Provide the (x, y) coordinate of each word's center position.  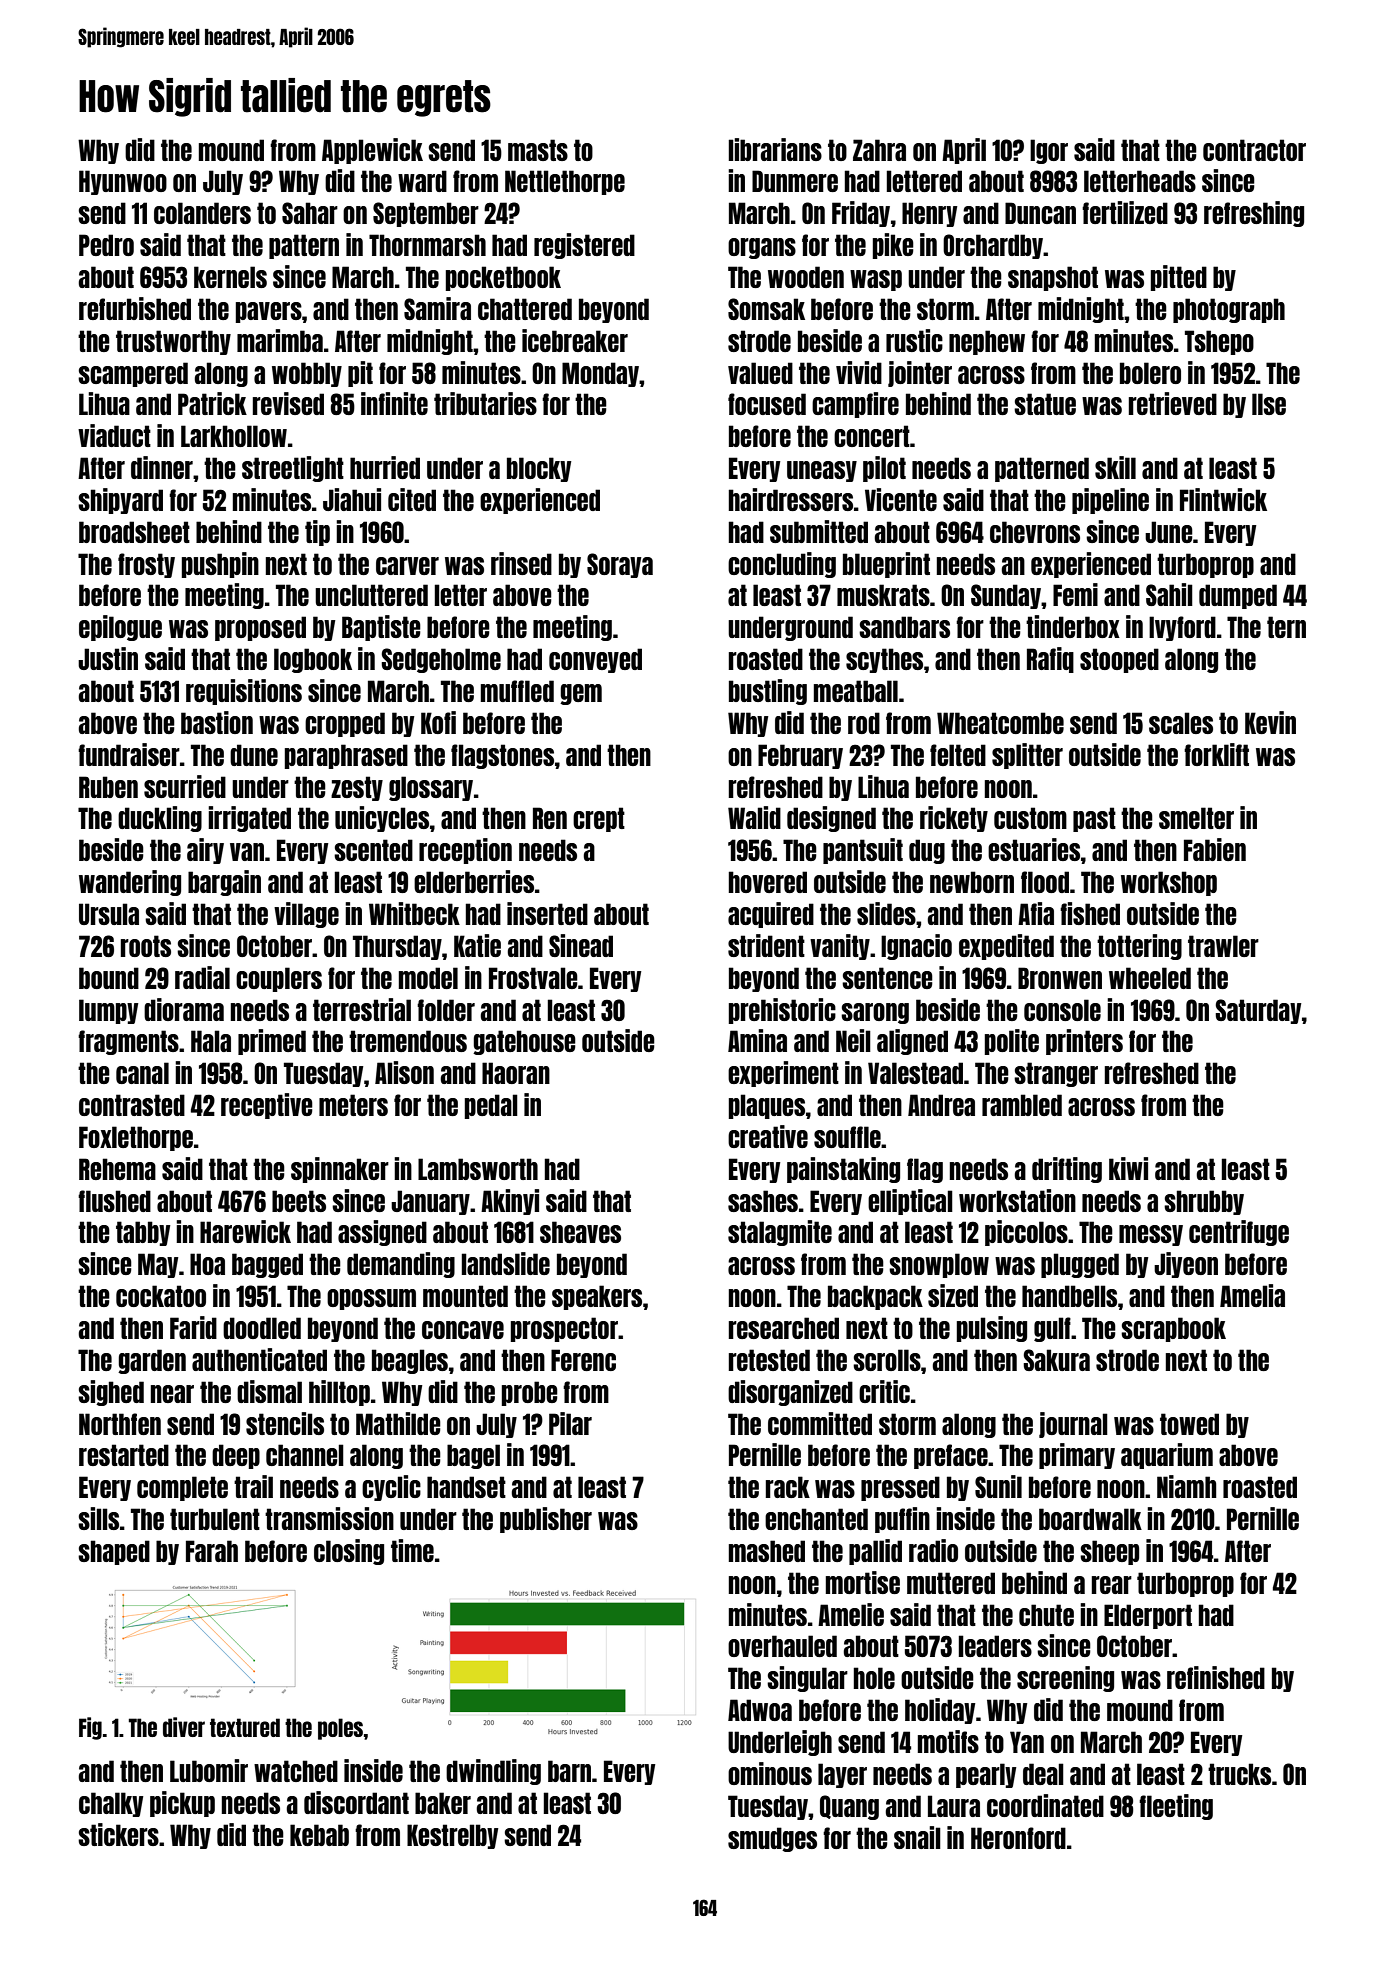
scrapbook (1173, 1329)
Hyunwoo (123, 182)
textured (245, 1727)
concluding (782, 565)
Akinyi (510, 1202)
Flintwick (1223, 499)
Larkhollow (234, 436)
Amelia (1252, 1295)
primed (272, 1042)
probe (530, 1393)
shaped (114, 1552)
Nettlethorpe (565, 182)
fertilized (1125, 212)
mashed (767, 1551)
